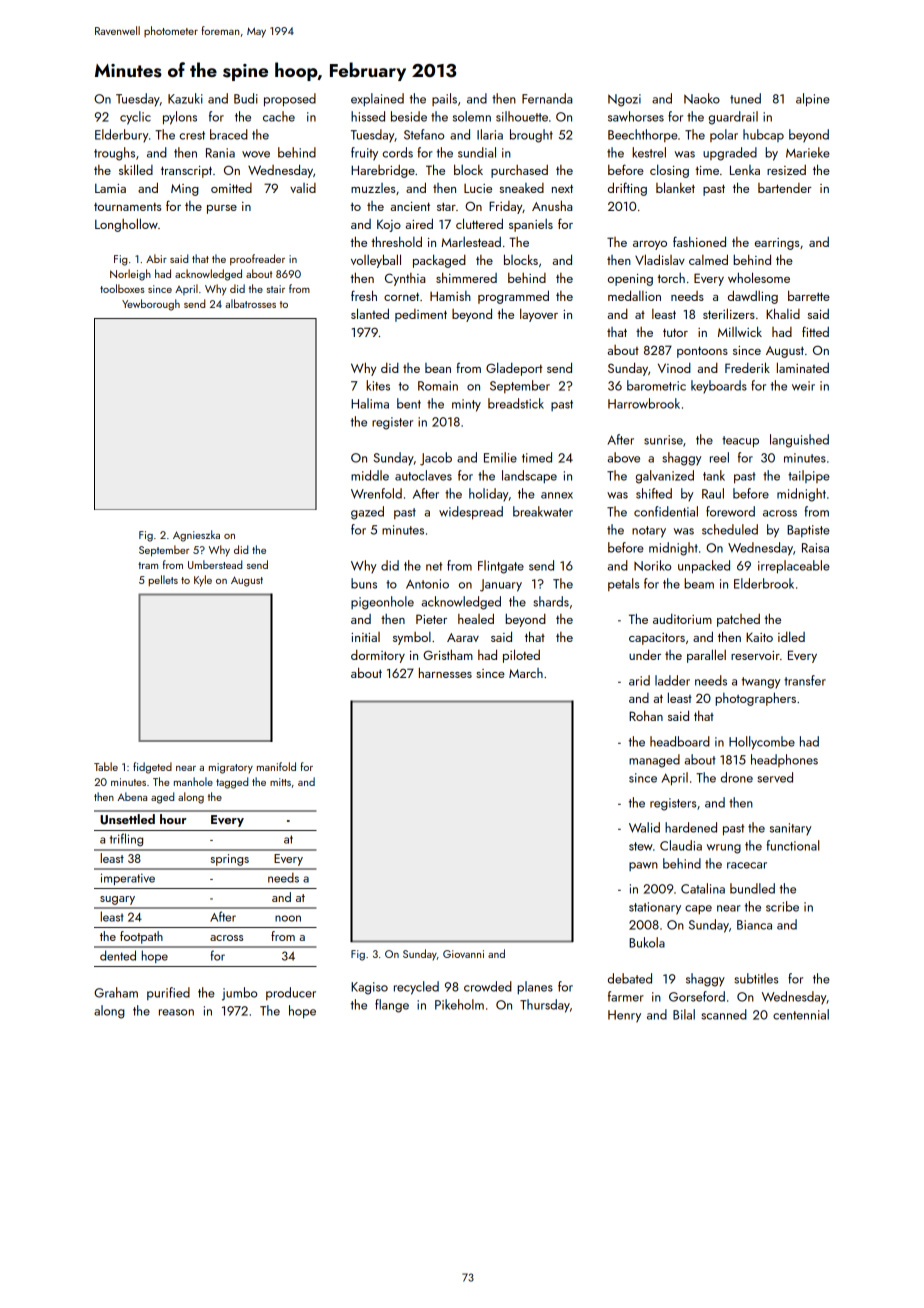 This screenshot has height=1308, width=924. Describe the element at coordinates (713, 493) in the screenshot. I see `Raul` at that location.
